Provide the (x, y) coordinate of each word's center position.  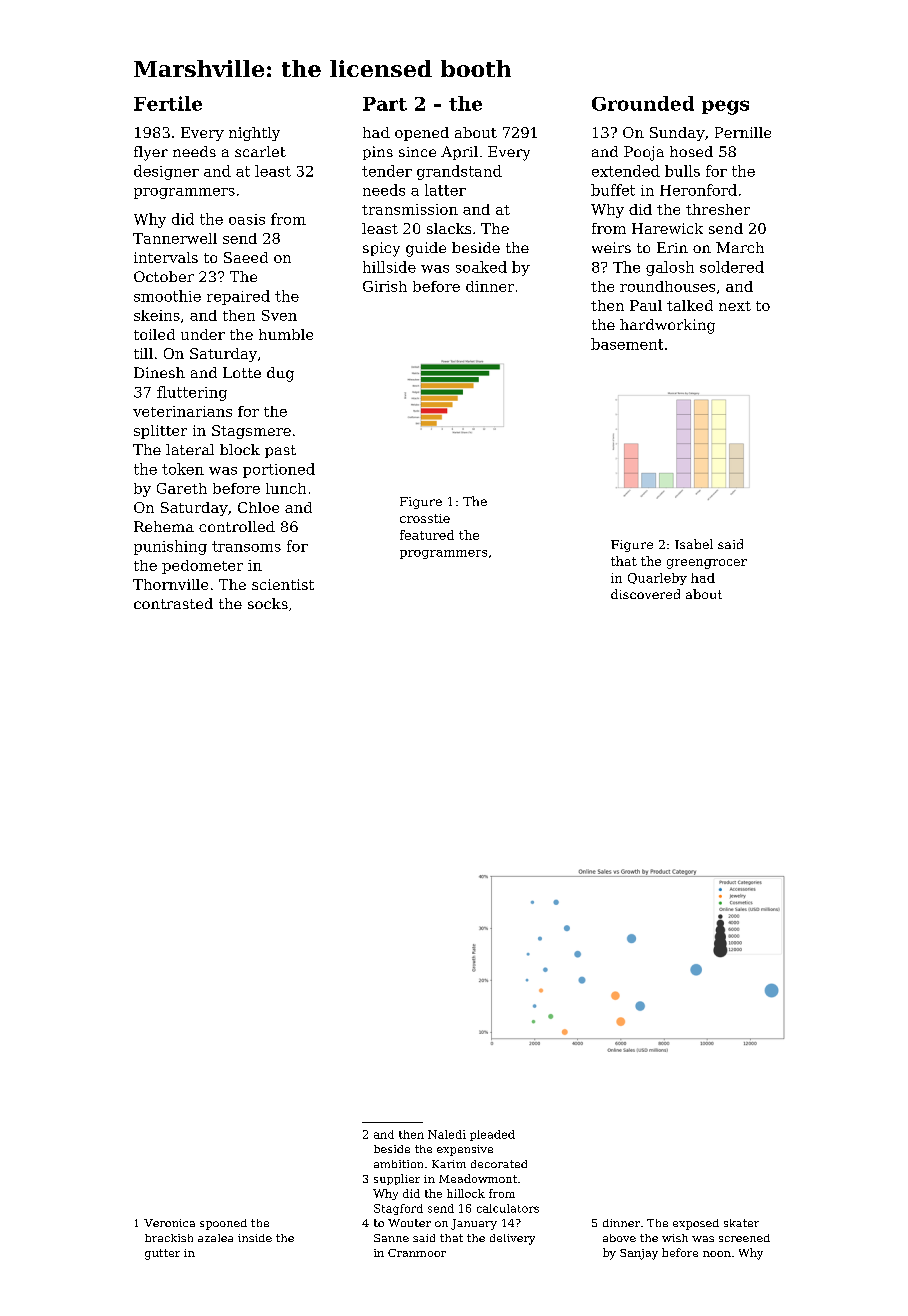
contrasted (173, 603)
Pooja (644, 153)
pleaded (492, 1135)
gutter (162, 1254)
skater (741, 1223)
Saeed (246, 257)
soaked (481, 267)
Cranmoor (417, 1253)
